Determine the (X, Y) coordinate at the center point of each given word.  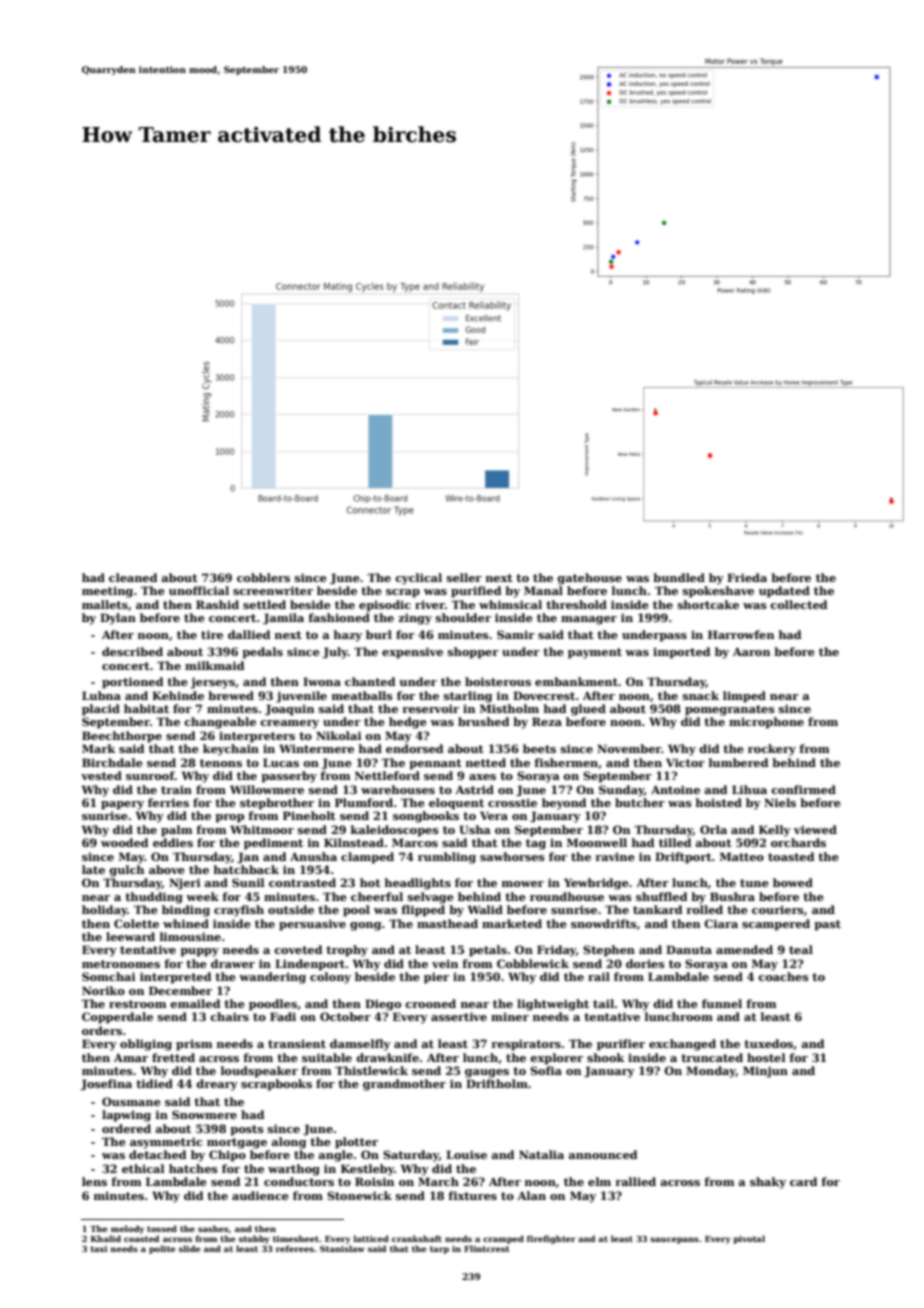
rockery (772, 750)
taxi (99, 1249)
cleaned (133, 577)
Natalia (541, 1154)
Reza (547, 721)
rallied (635, 1181)
